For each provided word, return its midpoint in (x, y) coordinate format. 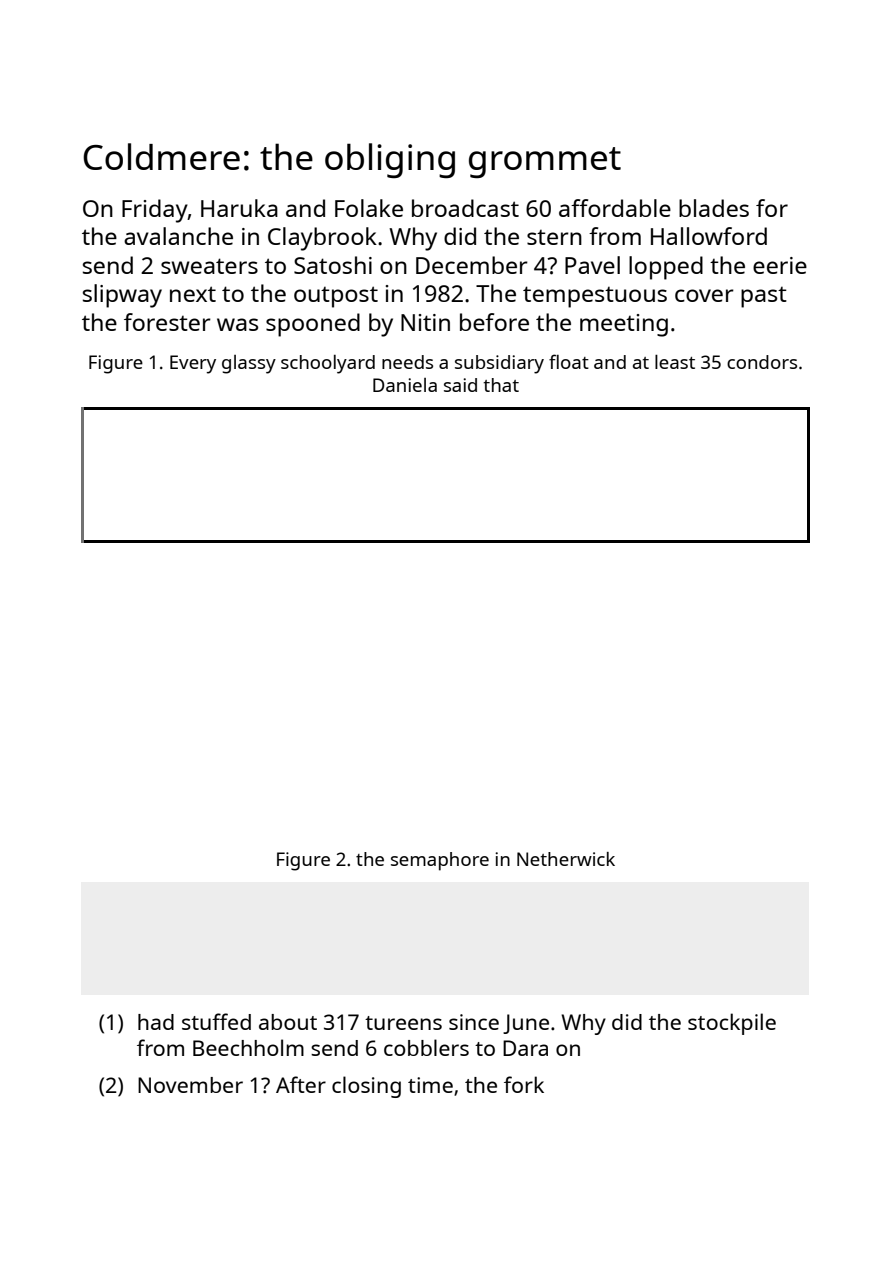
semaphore (440, 861)
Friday (155, 211)
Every (193, 364)
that (501, 385)
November (190, 1085)
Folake (369, 208)
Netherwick (566, 859)
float (569, 361)
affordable (615, 208)
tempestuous (595, 297)
